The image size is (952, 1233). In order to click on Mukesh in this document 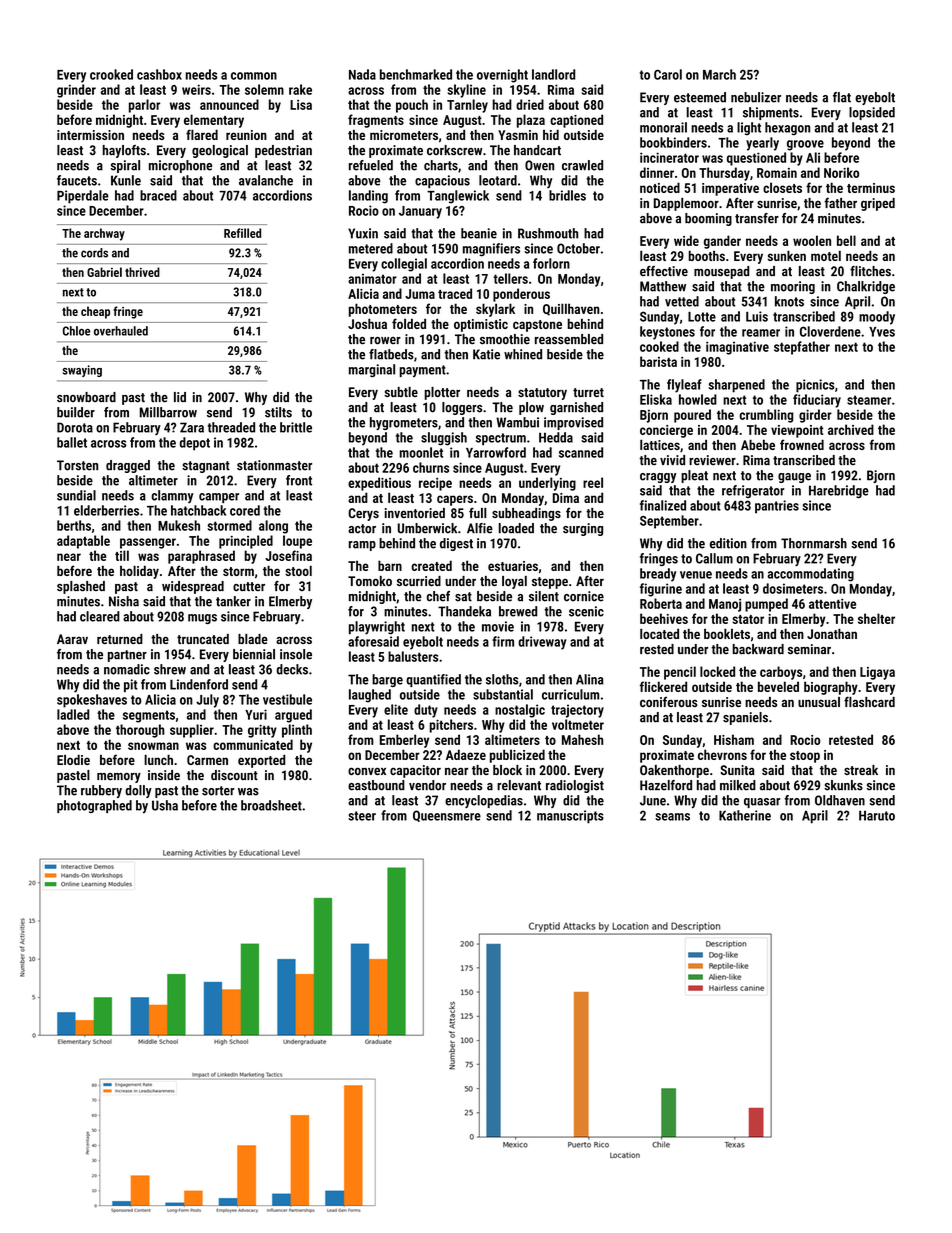, I will do `click(179, 525)`.
